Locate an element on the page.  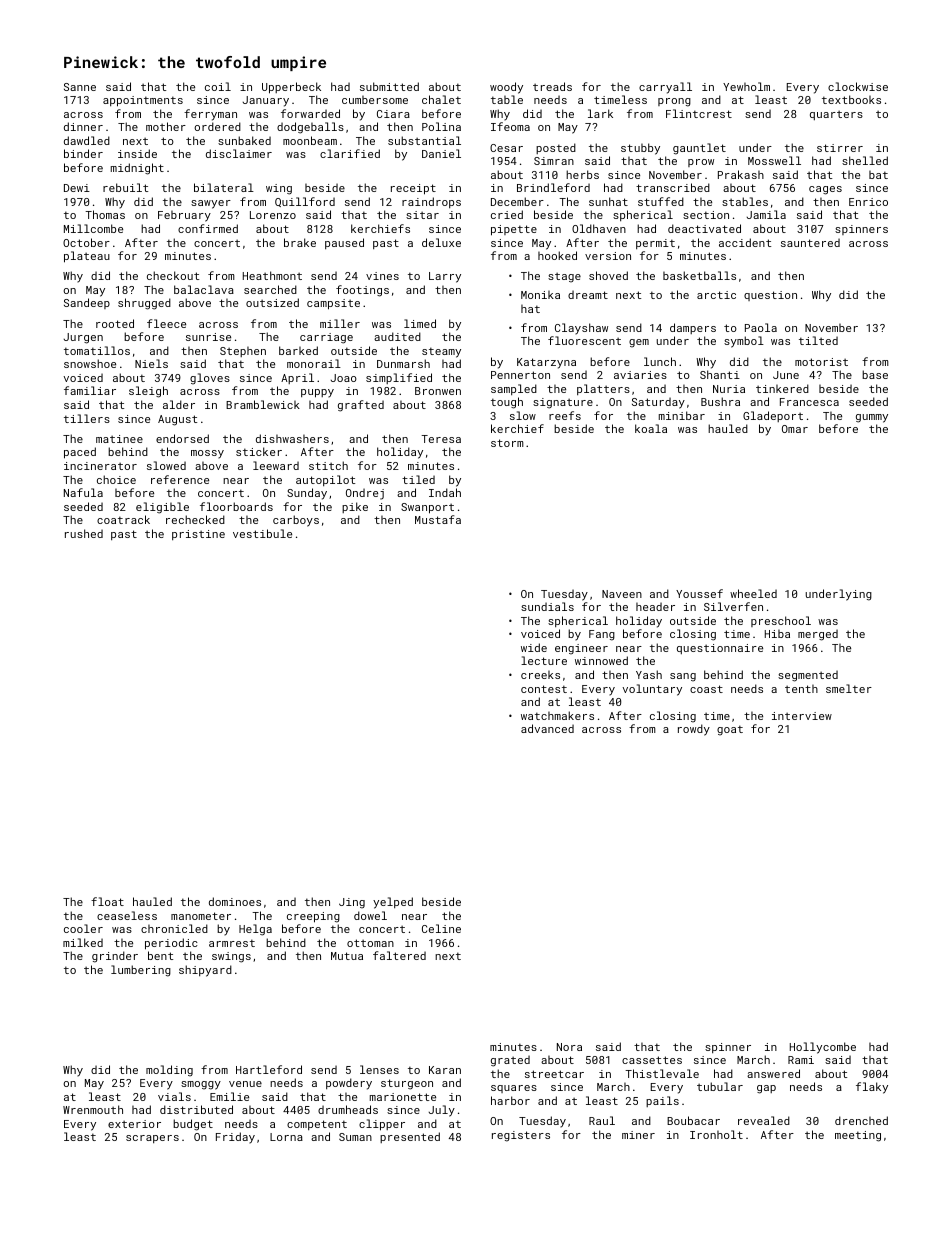
dominoes is located at coordinates (235, 901).
